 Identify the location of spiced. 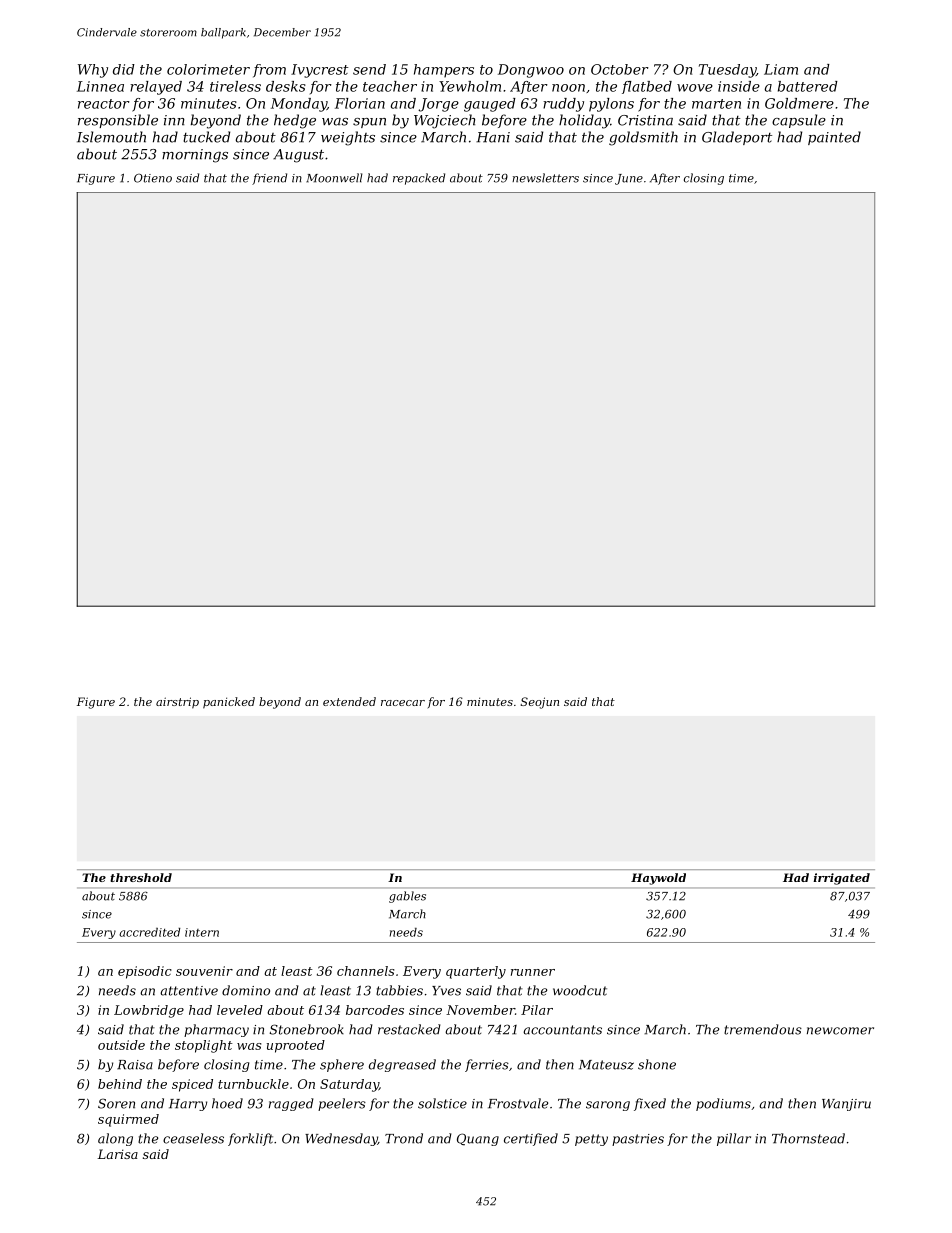
(192, 1085).
